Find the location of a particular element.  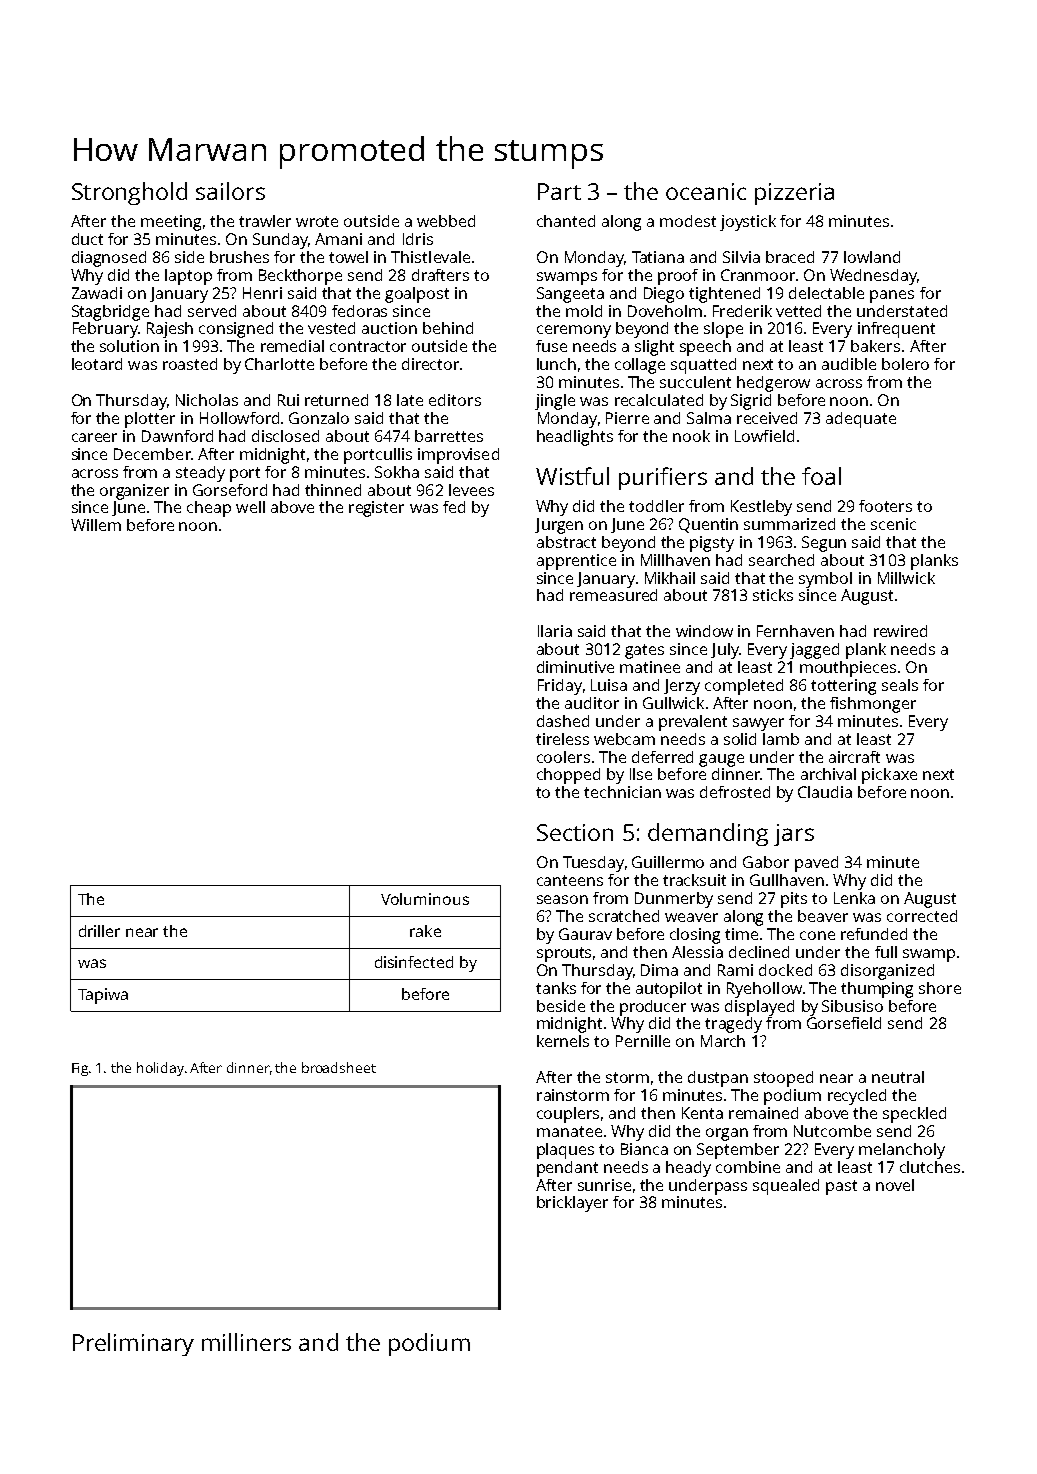

register is located at coordinates (376, 509).
